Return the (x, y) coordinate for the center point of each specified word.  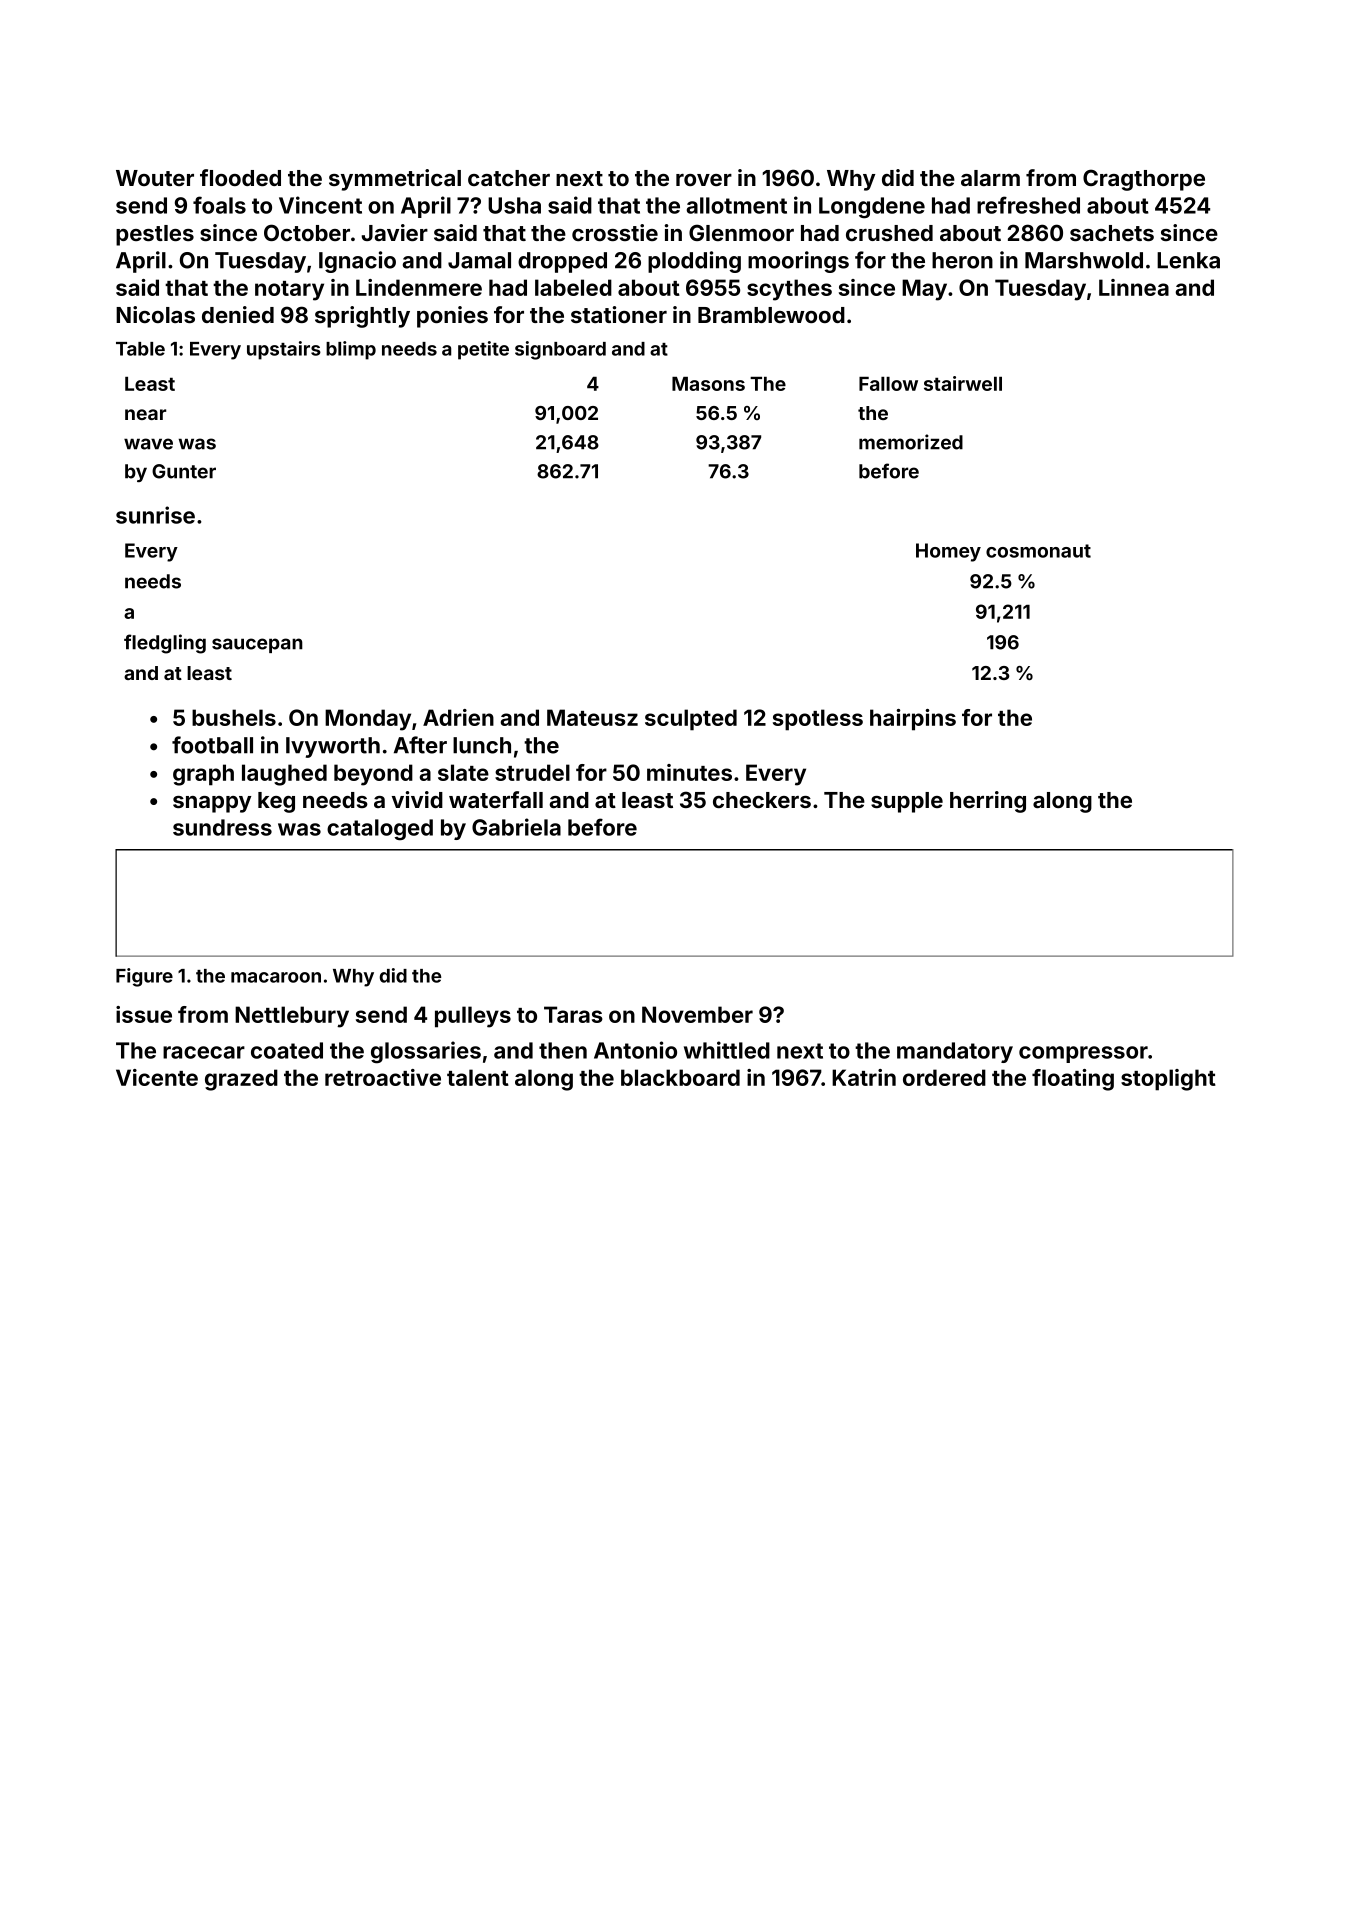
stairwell (963, 383)
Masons (708, 384)
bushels (234, 717)
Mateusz (592, 717)
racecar (204, 1052)
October (307, 232)
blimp (351, 350)
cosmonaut (1038, 551)
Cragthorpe (1144, 180)
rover (704, 180)
